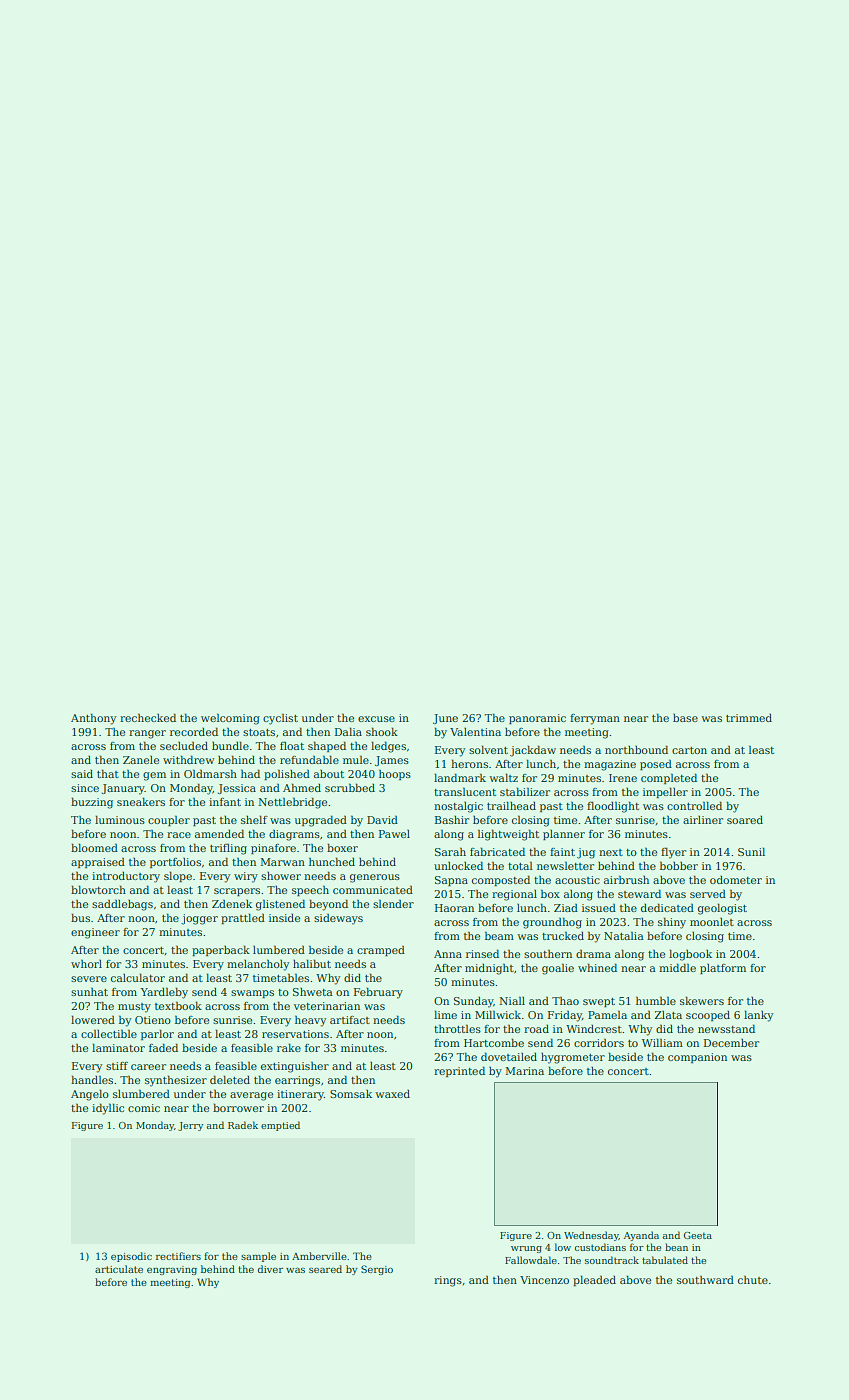 Image resolution: width=849 pixels, height=1400 pixels. Describe the element at coordinates (685, 718) in the document. I see `base` at that location.
